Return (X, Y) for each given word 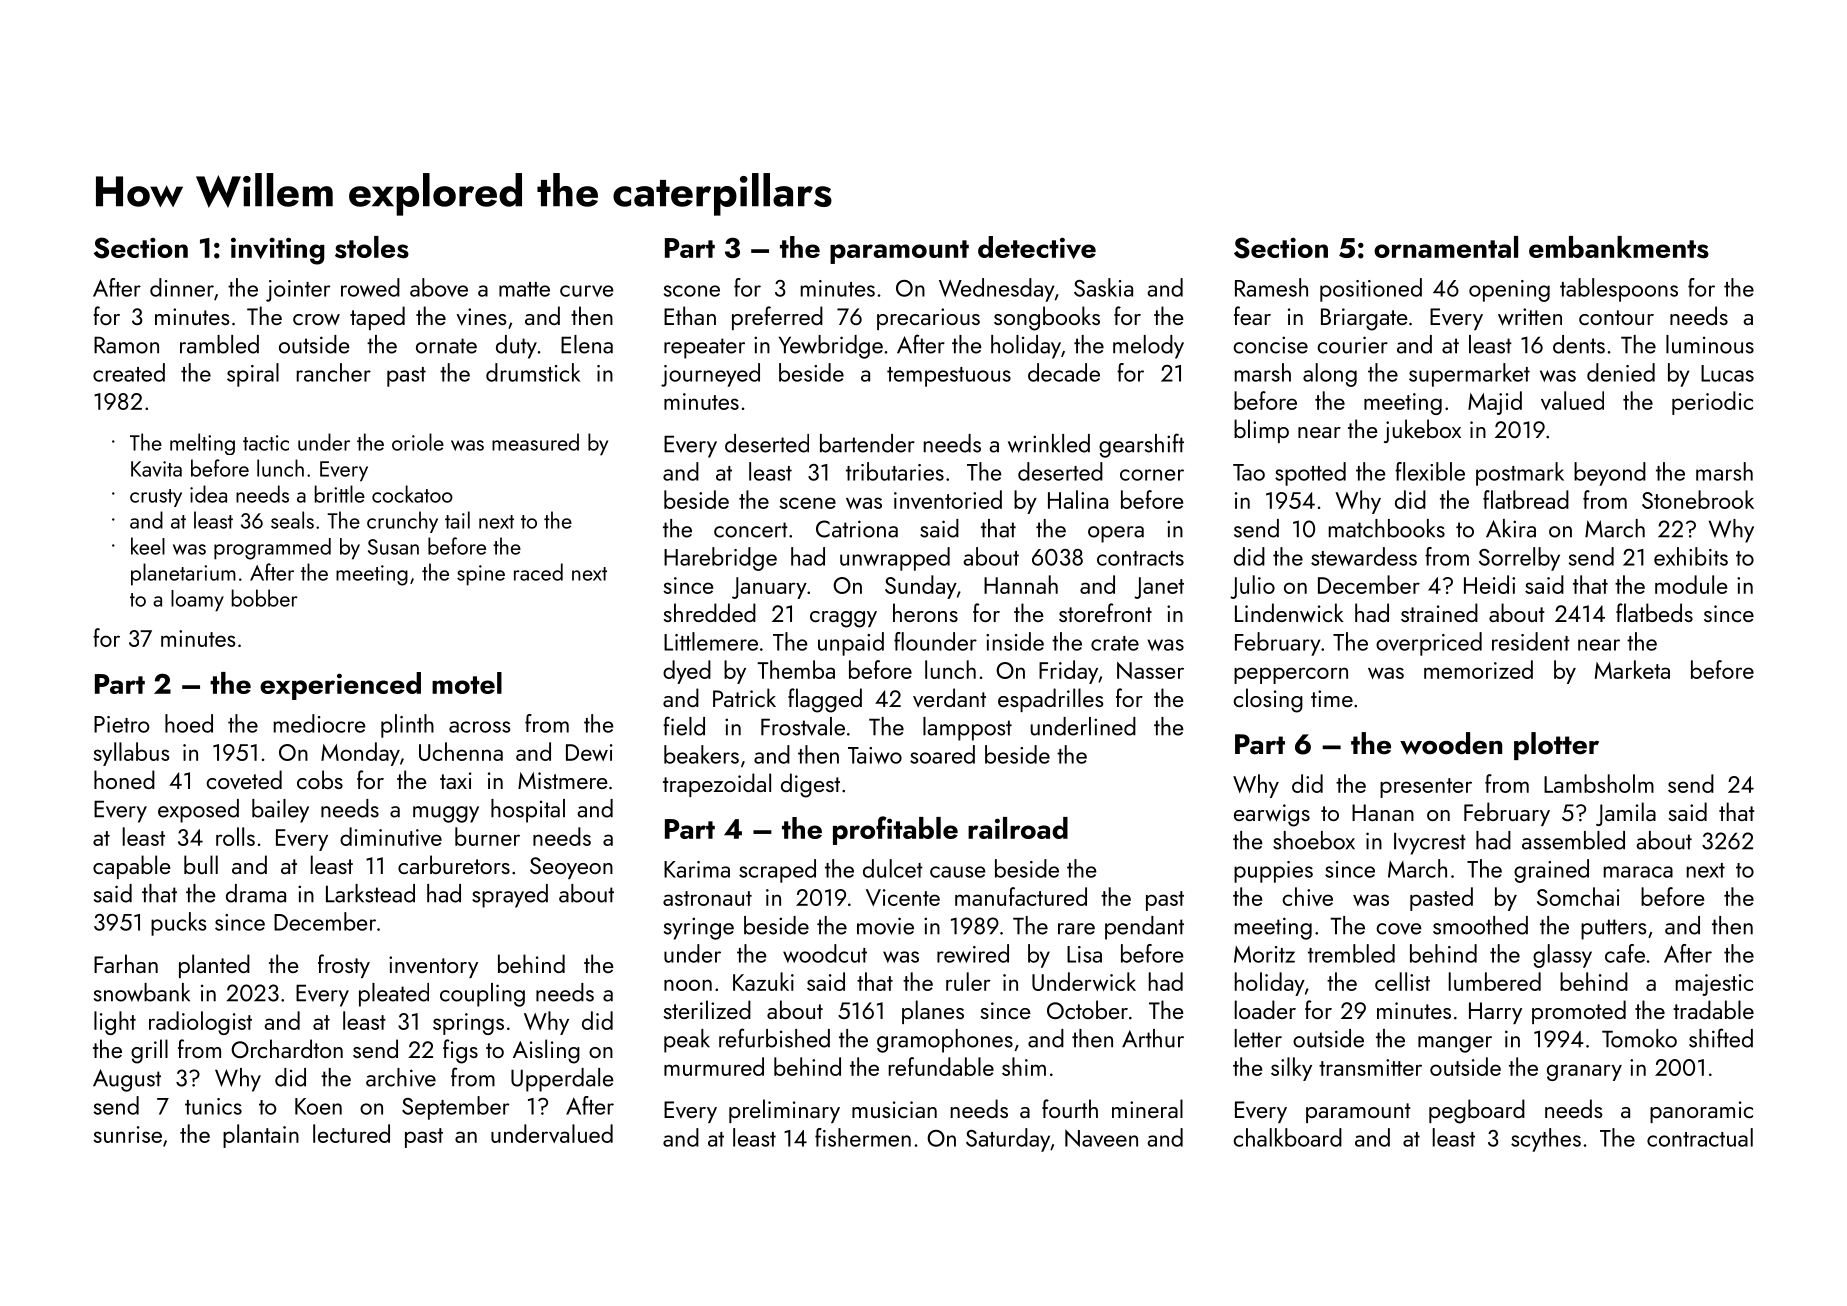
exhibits (1691, 556)
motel (467, 683)
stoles (372, 247)
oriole (418, 442)
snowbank (142, 992)
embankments (1619, 247)
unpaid (851, 644)
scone (691, 291)
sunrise (127, 1134)
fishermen (863, 1137)
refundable (941, 1066)
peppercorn (1291, 675)
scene (807, 503)
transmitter (1370, 1067)
